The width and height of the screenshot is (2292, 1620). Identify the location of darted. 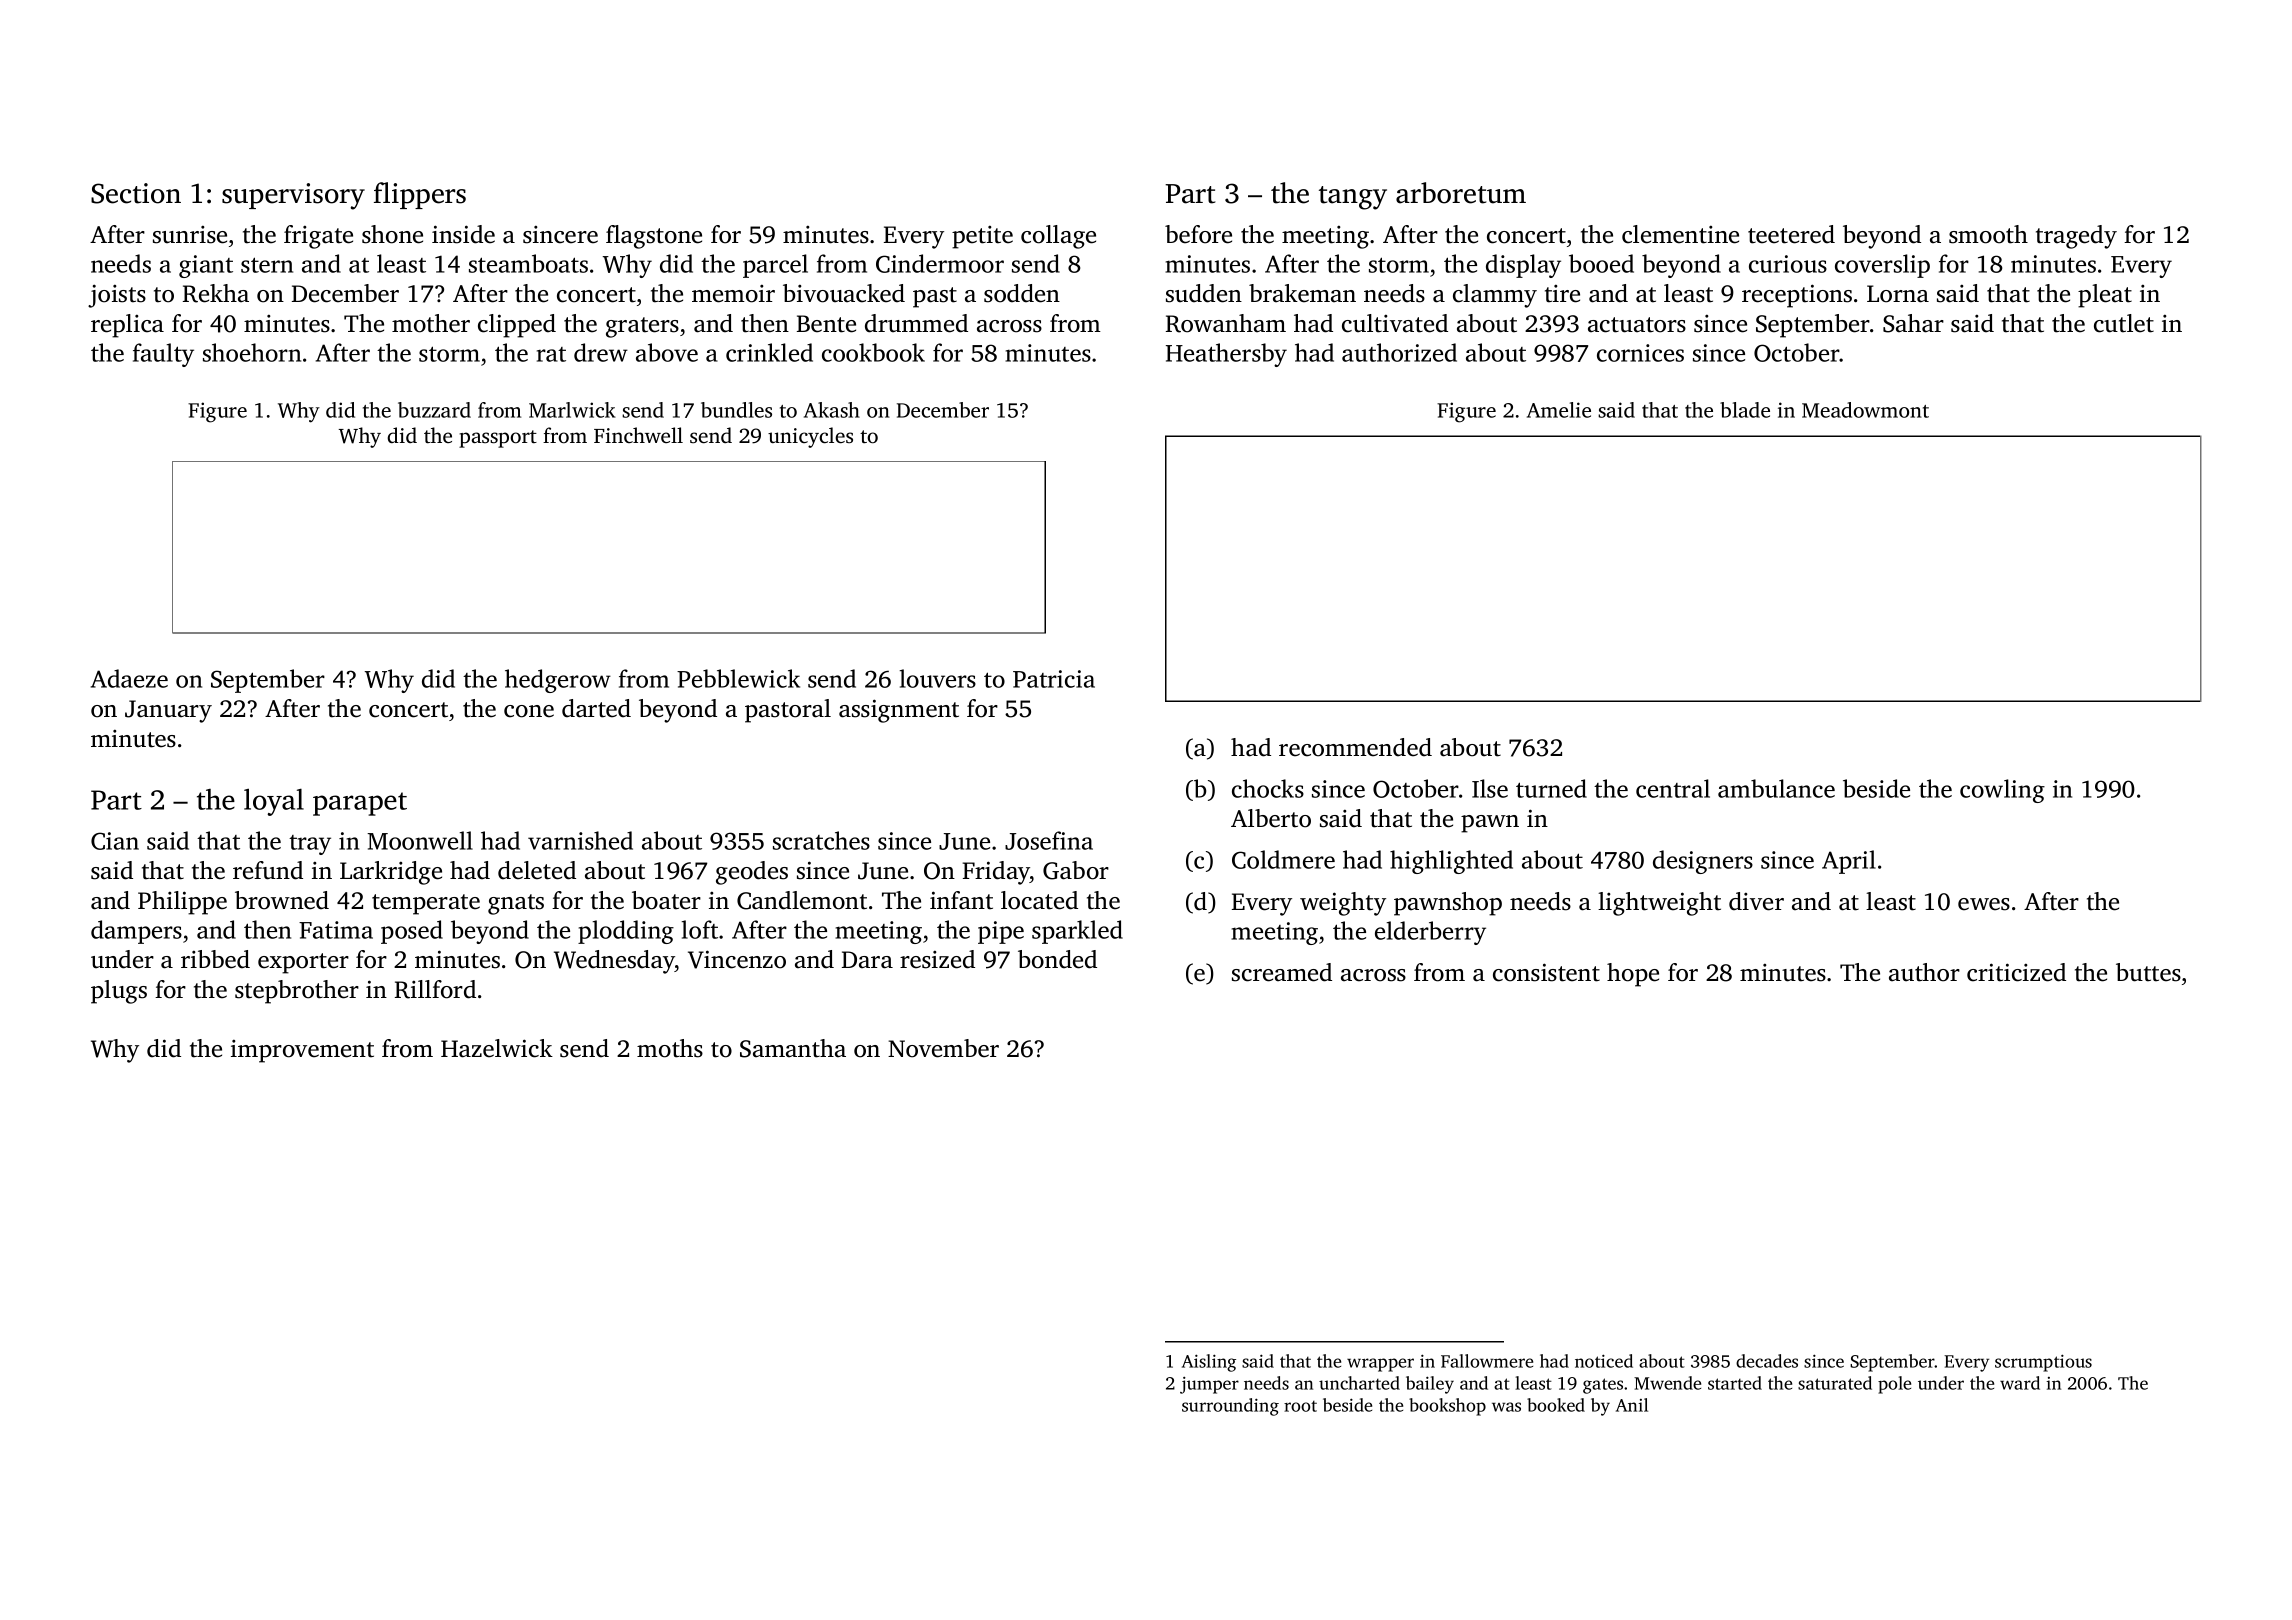
(596, 708).
